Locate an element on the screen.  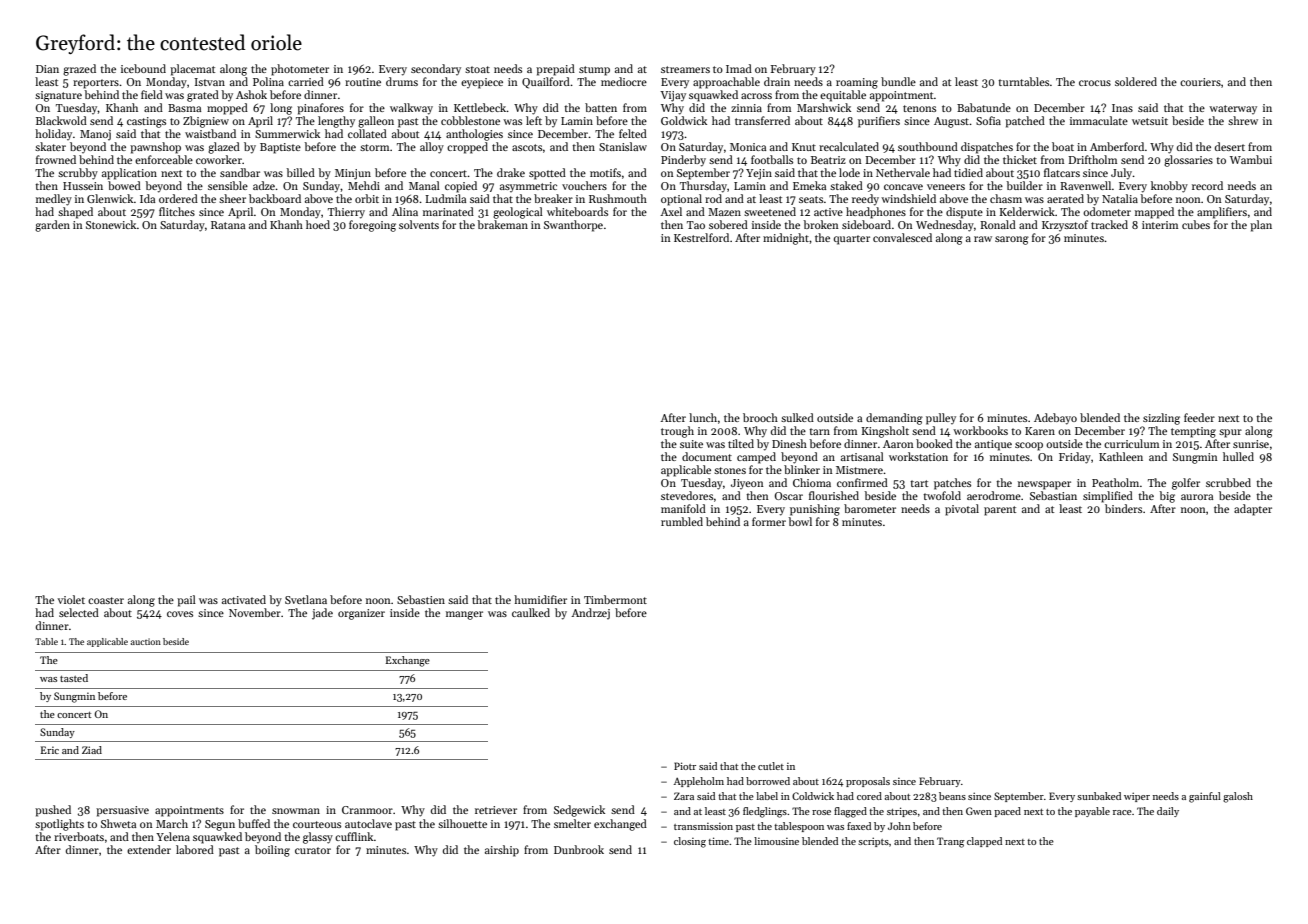
couriers is located at coordinates (1200, 82).
